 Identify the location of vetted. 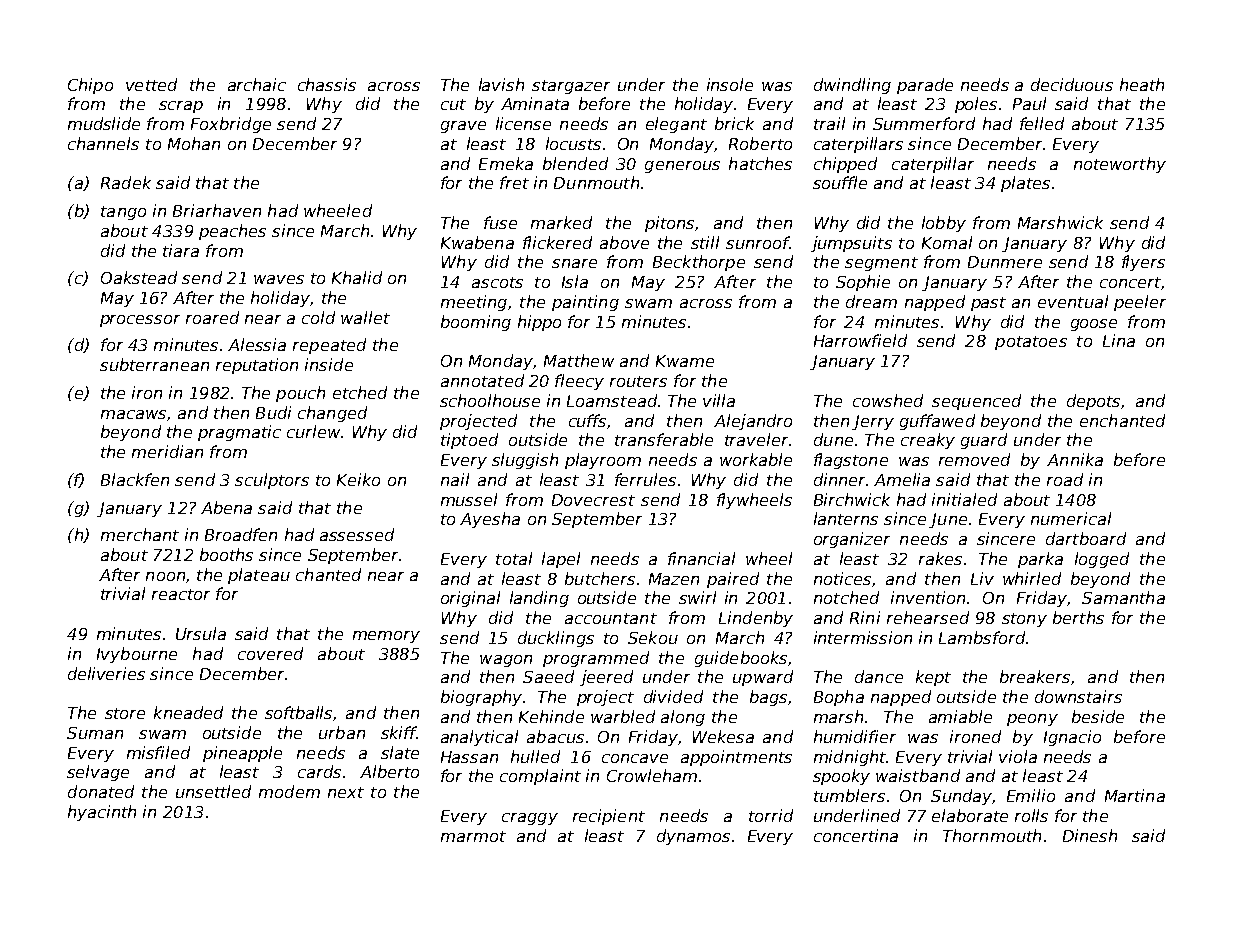
(151, 84).
